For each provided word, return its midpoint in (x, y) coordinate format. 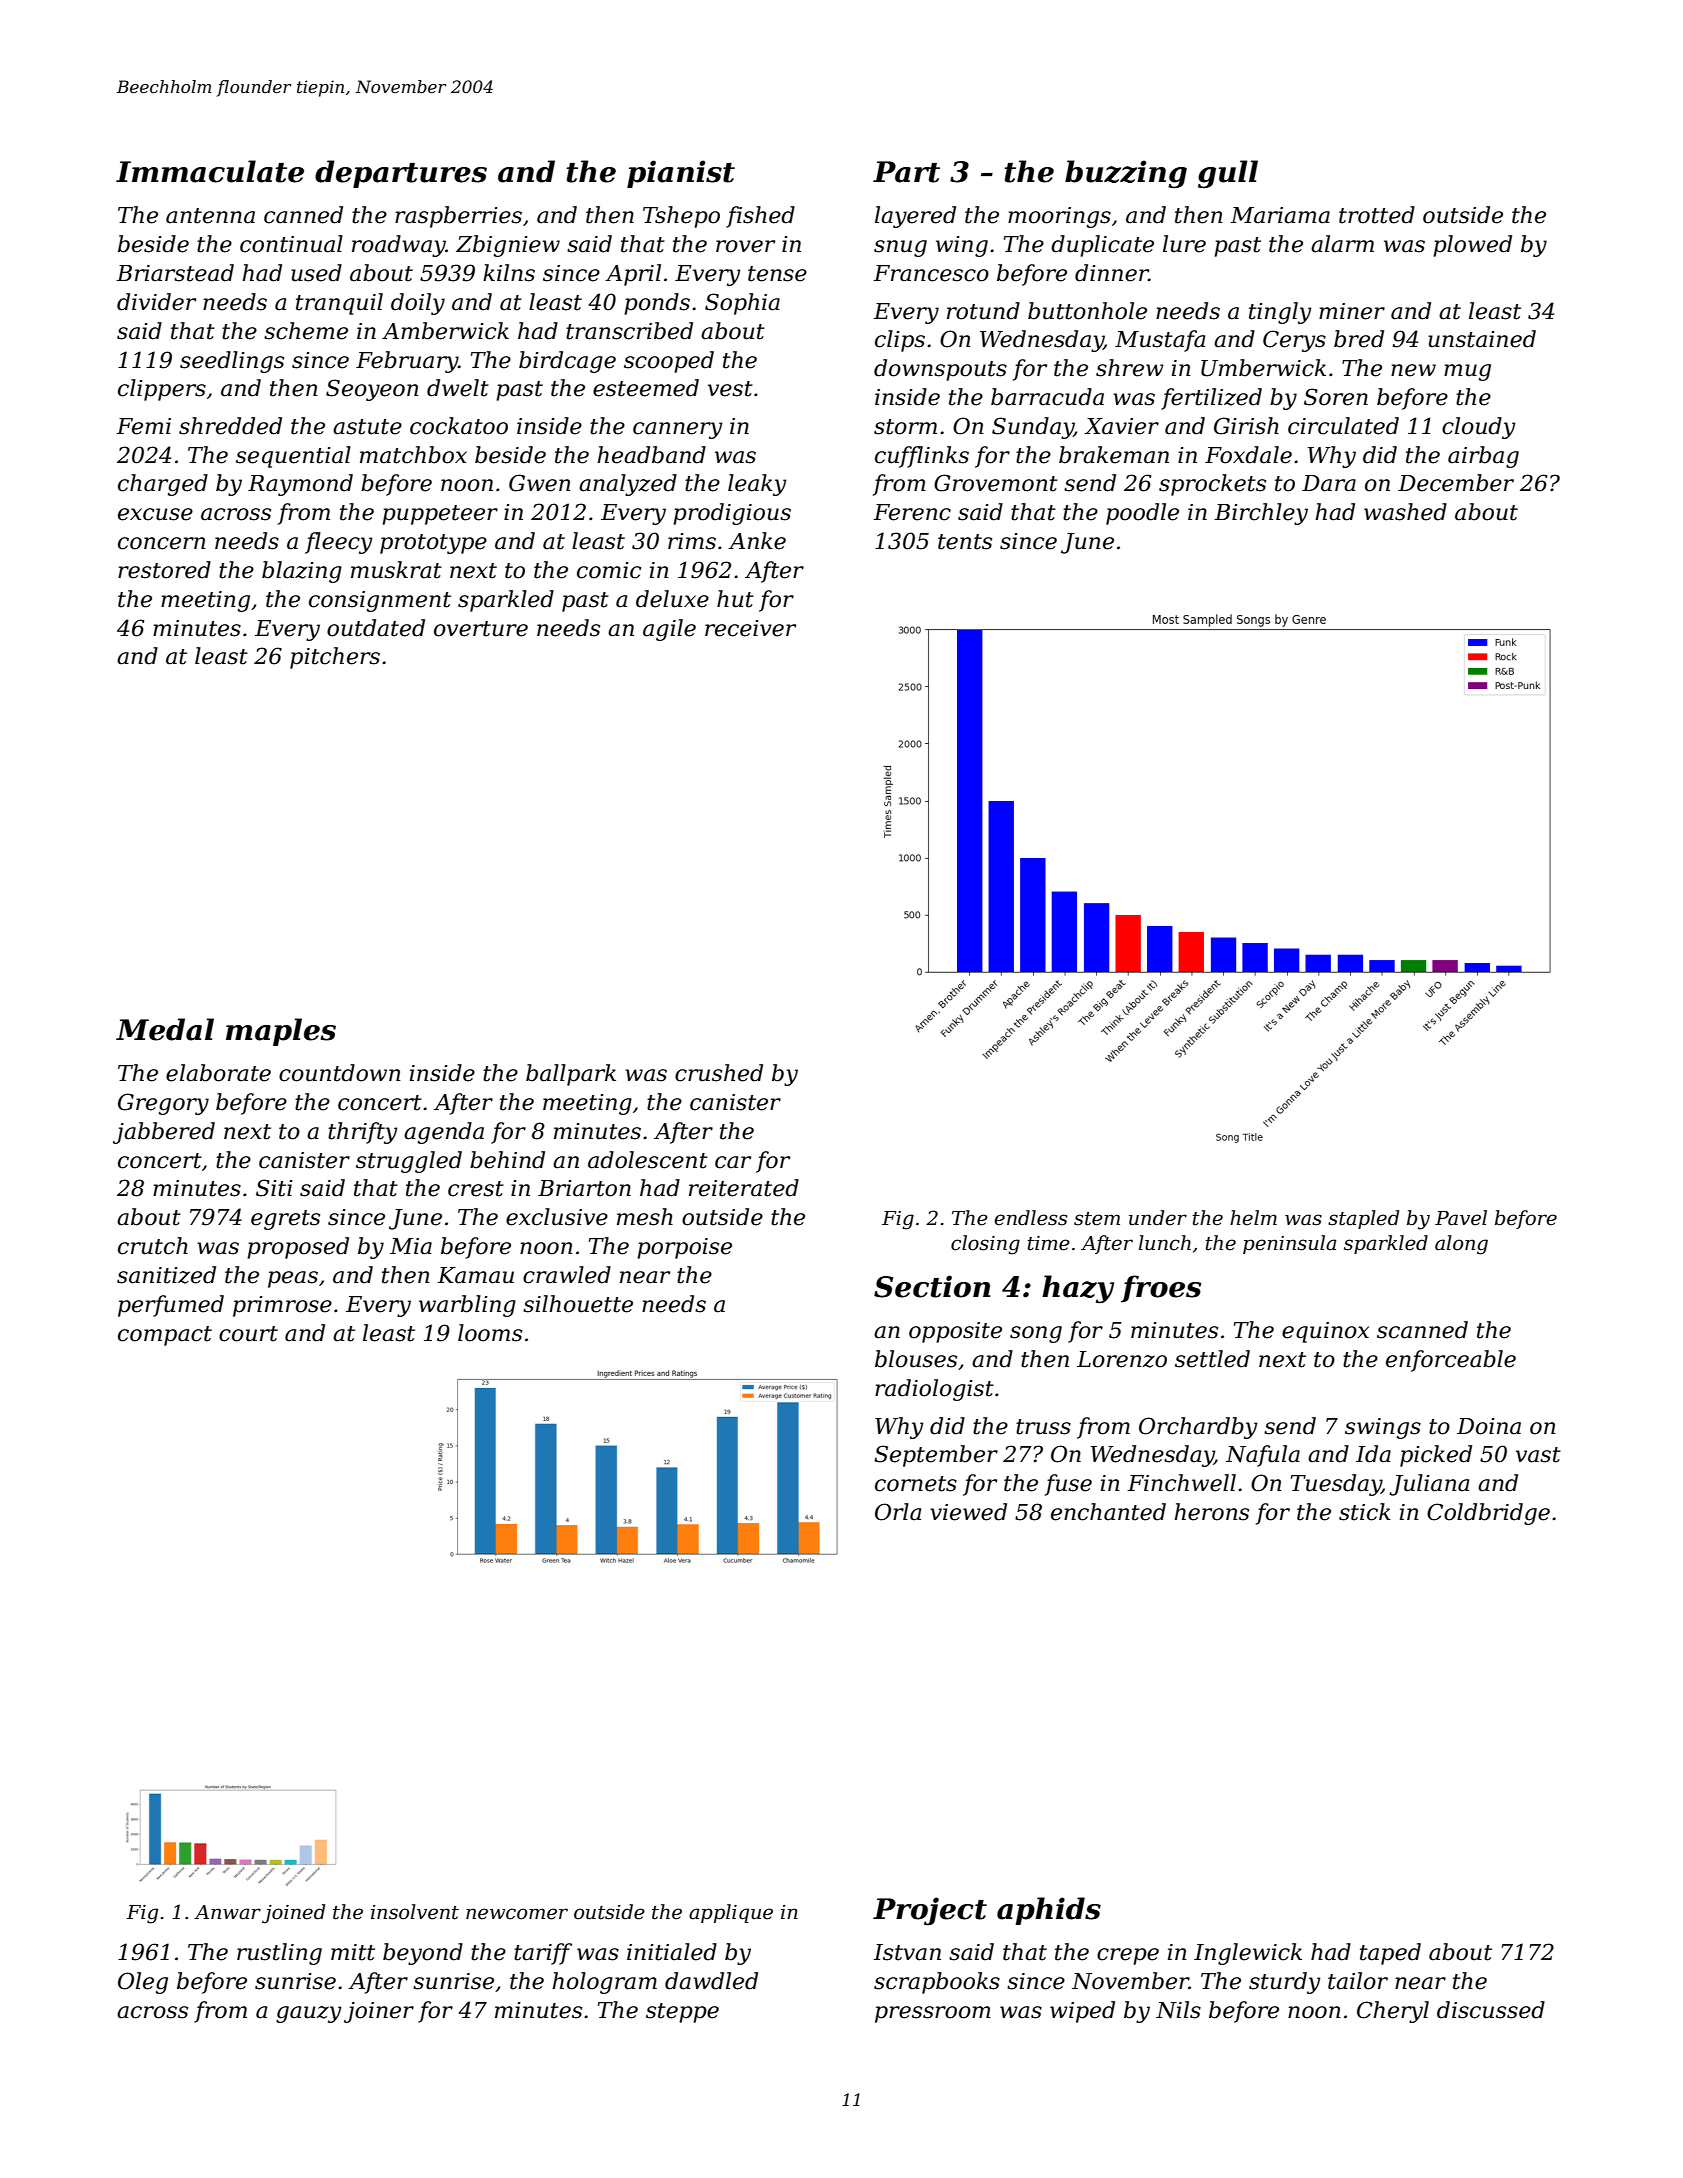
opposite (955, 1332)
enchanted (1108, 1512)
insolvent (415, 1912)
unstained (1482, 339)
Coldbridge (1488, 1514)
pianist (681, 174)
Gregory (163, 1104)
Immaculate (210, 171)
